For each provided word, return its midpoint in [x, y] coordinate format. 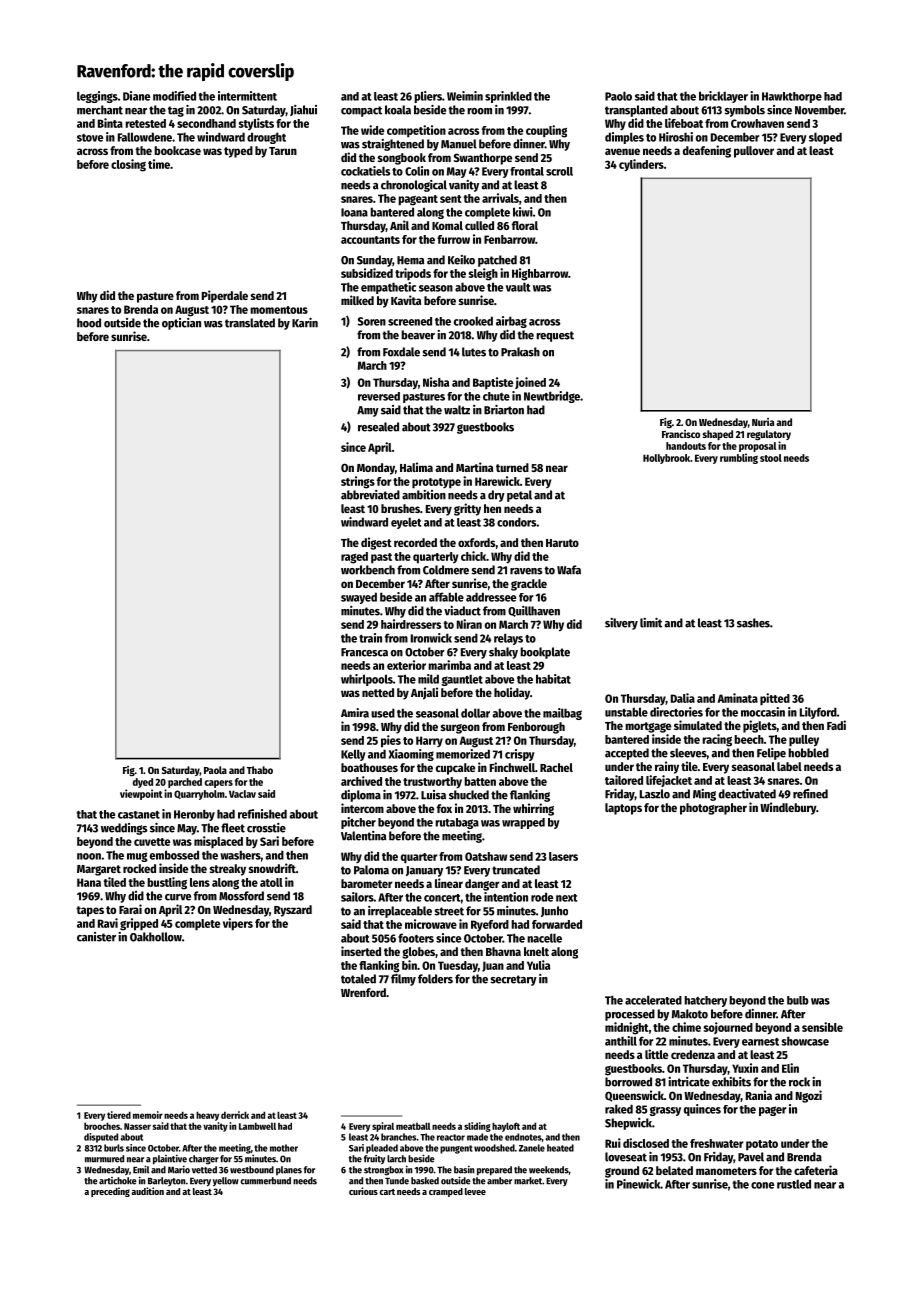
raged [354, 558]
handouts [686, 446]
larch [396, 1159]
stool [771, 458]
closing [128, 165]
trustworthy [432, 783]
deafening [707, 151]
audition [147, 1191]
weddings [124, 829]
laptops [623, 809]
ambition [424, 495]
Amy [368, 411]
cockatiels [365, 171]
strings [358, 482]
